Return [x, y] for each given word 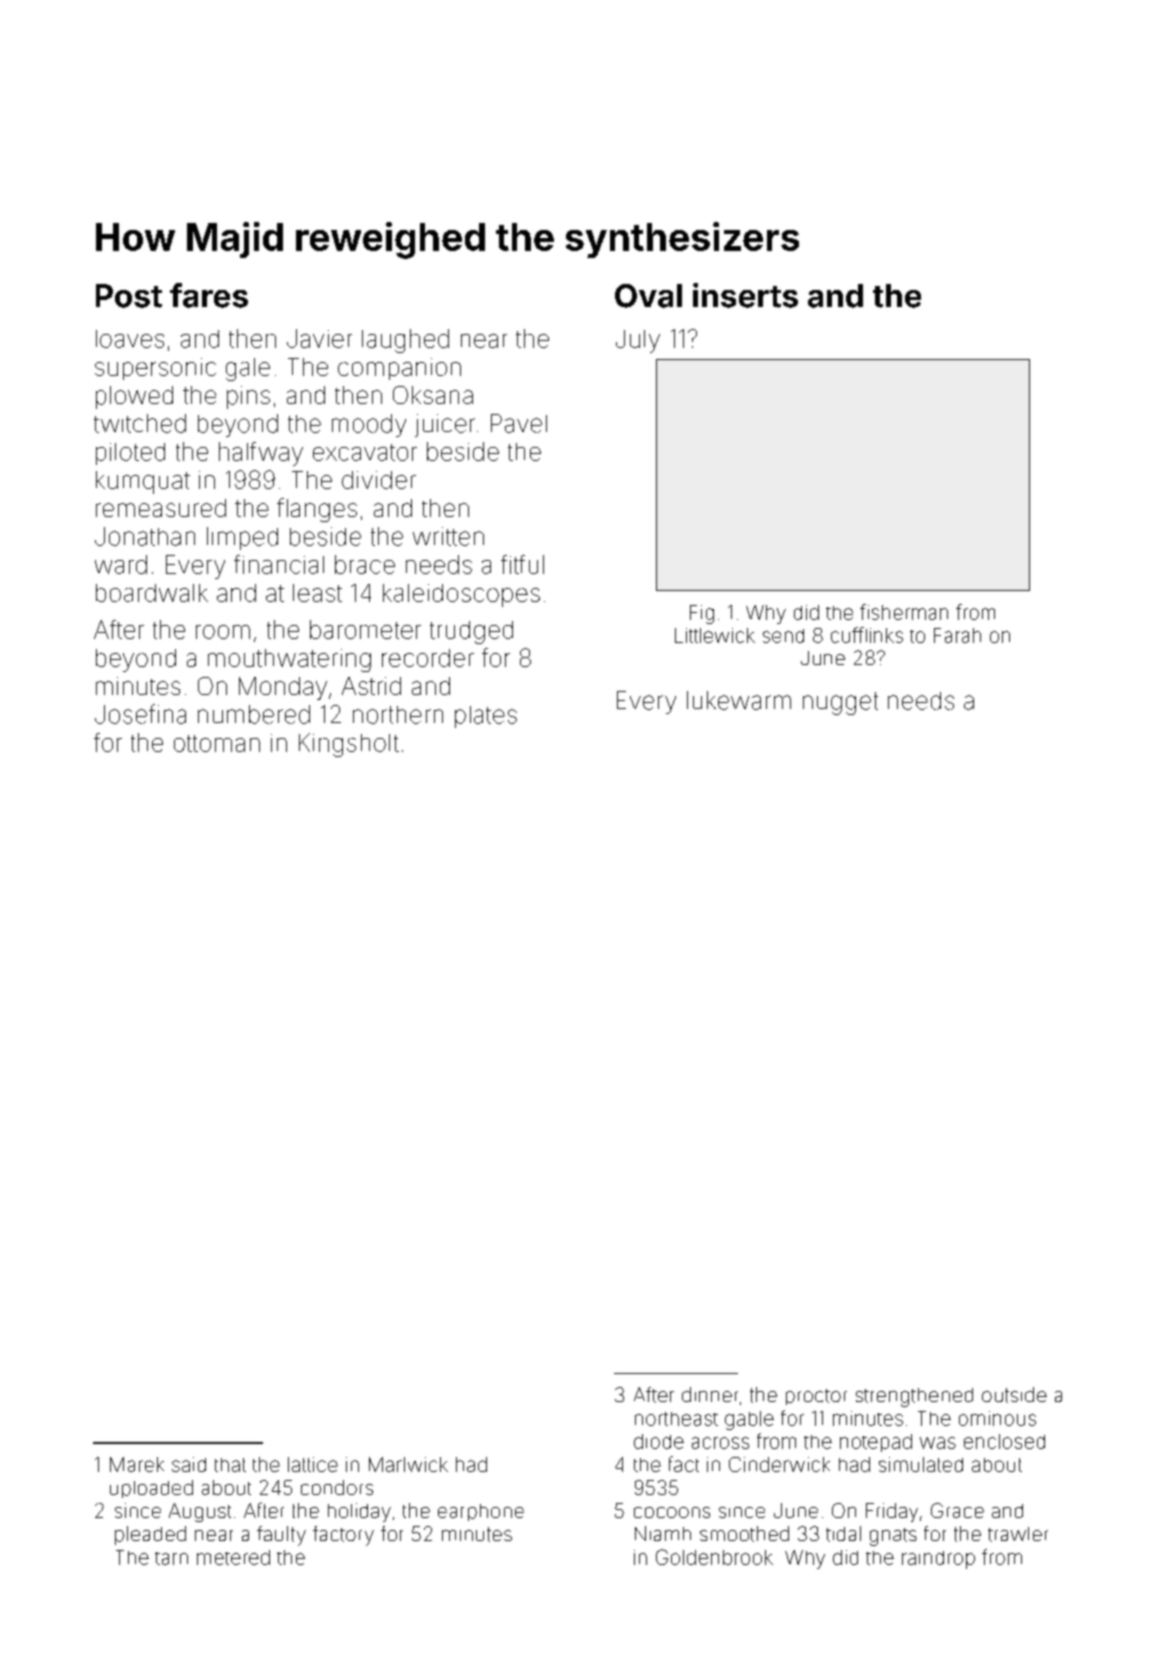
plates [486, 717]
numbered [254, 714]
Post [129, 296]
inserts [745, 295]
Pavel [519, 423]
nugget [840, 703]
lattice [313, 1464]
